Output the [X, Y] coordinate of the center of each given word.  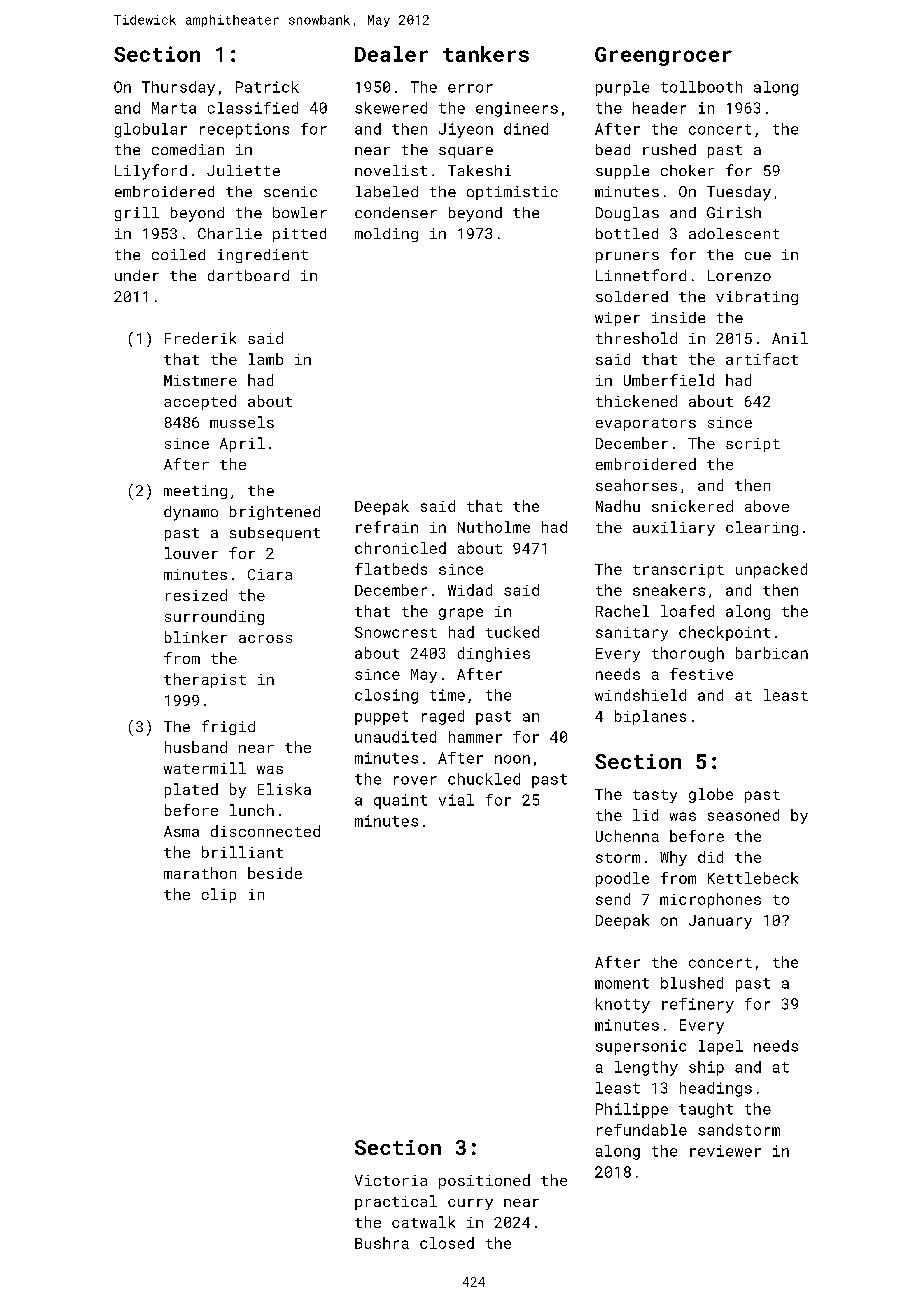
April [242, 444]
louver [191, 553]
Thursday [178, 88]
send [613, 899]
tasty [655, 796]
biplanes [650, 717]
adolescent [734, 233]
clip [219, 895]
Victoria [391, 1180]
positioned [484, 1181]
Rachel [622, 611]
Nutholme [494, 527]
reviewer [725, 1151]
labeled [387, 191]
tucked [512, 632]
